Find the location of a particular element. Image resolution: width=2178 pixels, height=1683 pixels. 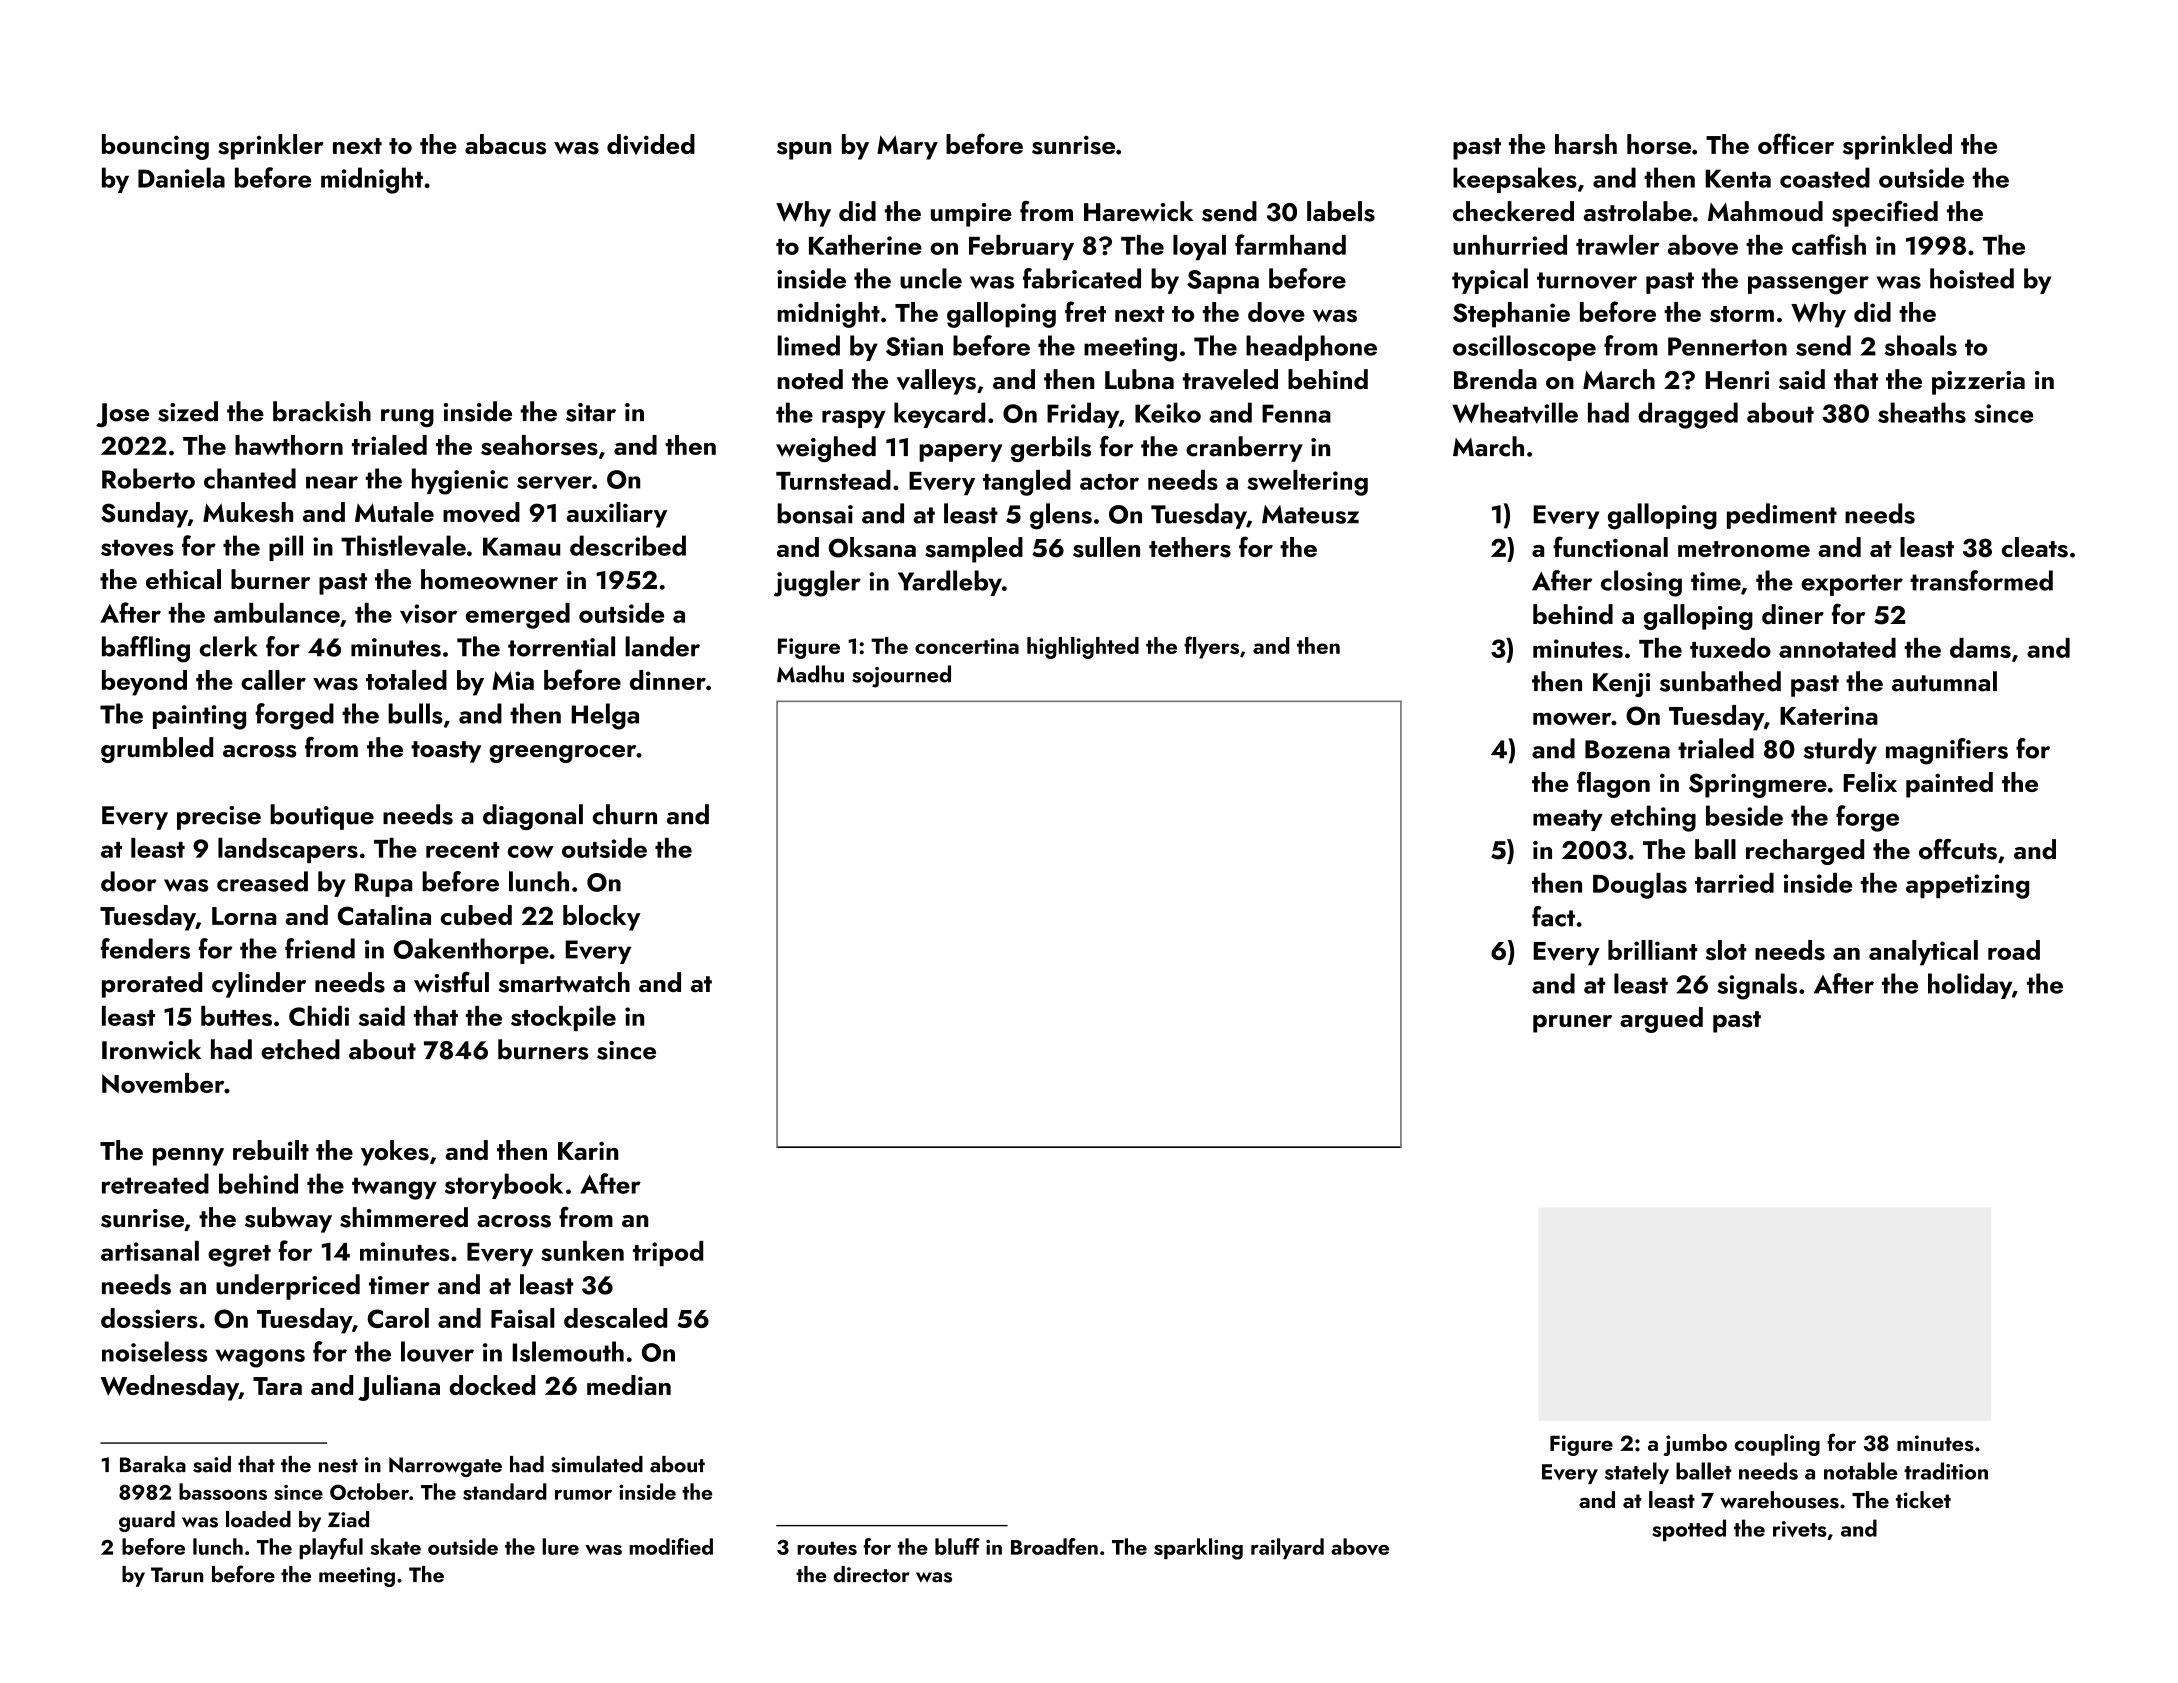

median is located at coordinates (629, 1385).
